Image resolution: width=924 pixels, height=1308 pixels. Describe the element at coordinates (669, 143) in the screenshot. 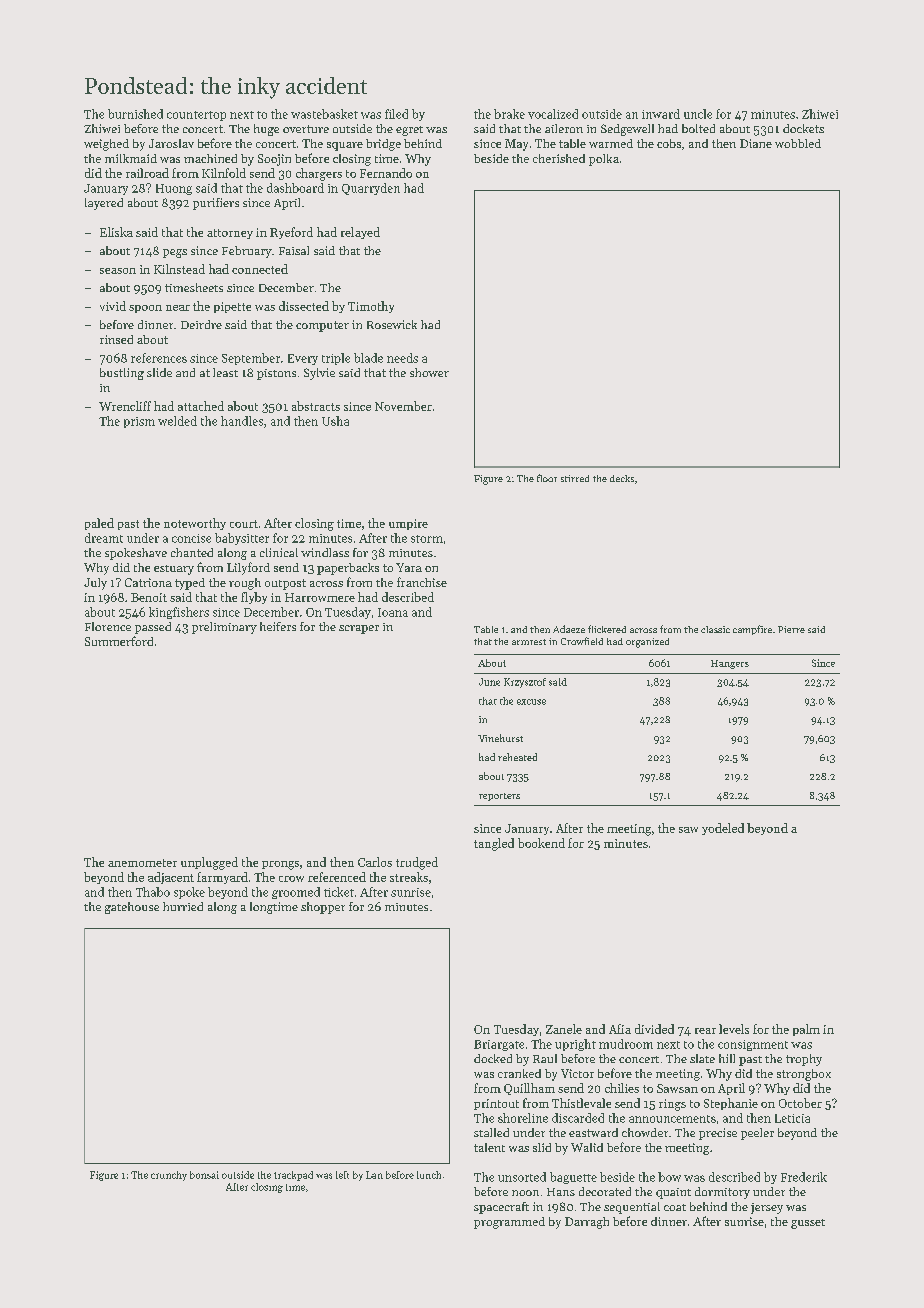

I see `cobs` at that location.
